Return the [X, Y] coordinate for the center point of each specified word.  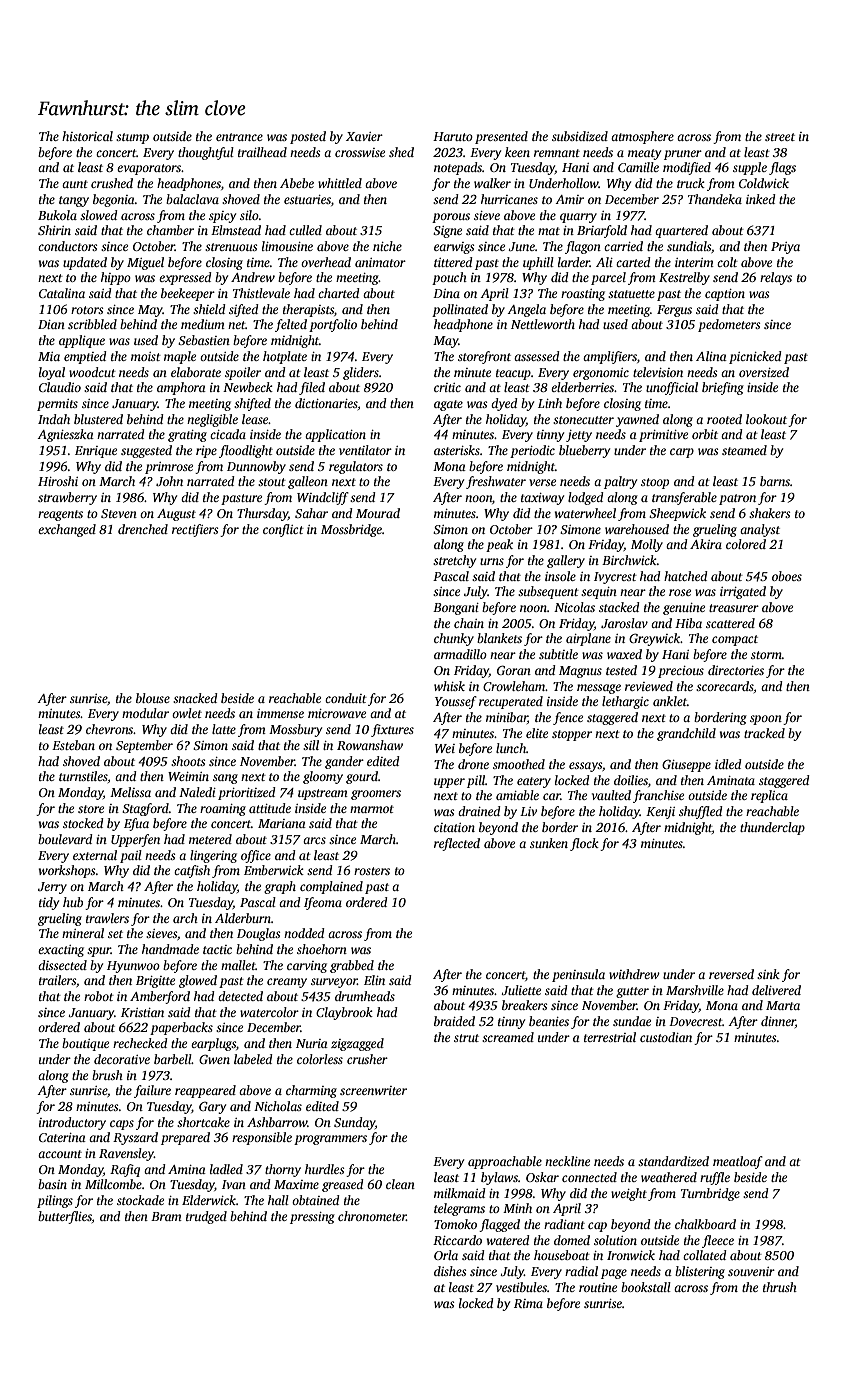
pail [131, 856]
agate [448, 405]
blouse [153, 698]
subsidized [580, 136]
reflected [457, 844]
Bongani [456, 609]
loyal [52, 373]
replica [769, 796]
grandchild [686, 734]
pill [476, 781]
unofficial [672, 388]
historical [87, 136]
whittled [340, 183]
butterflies [65, 1217]
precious [681, 672]
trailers [57, 980]
